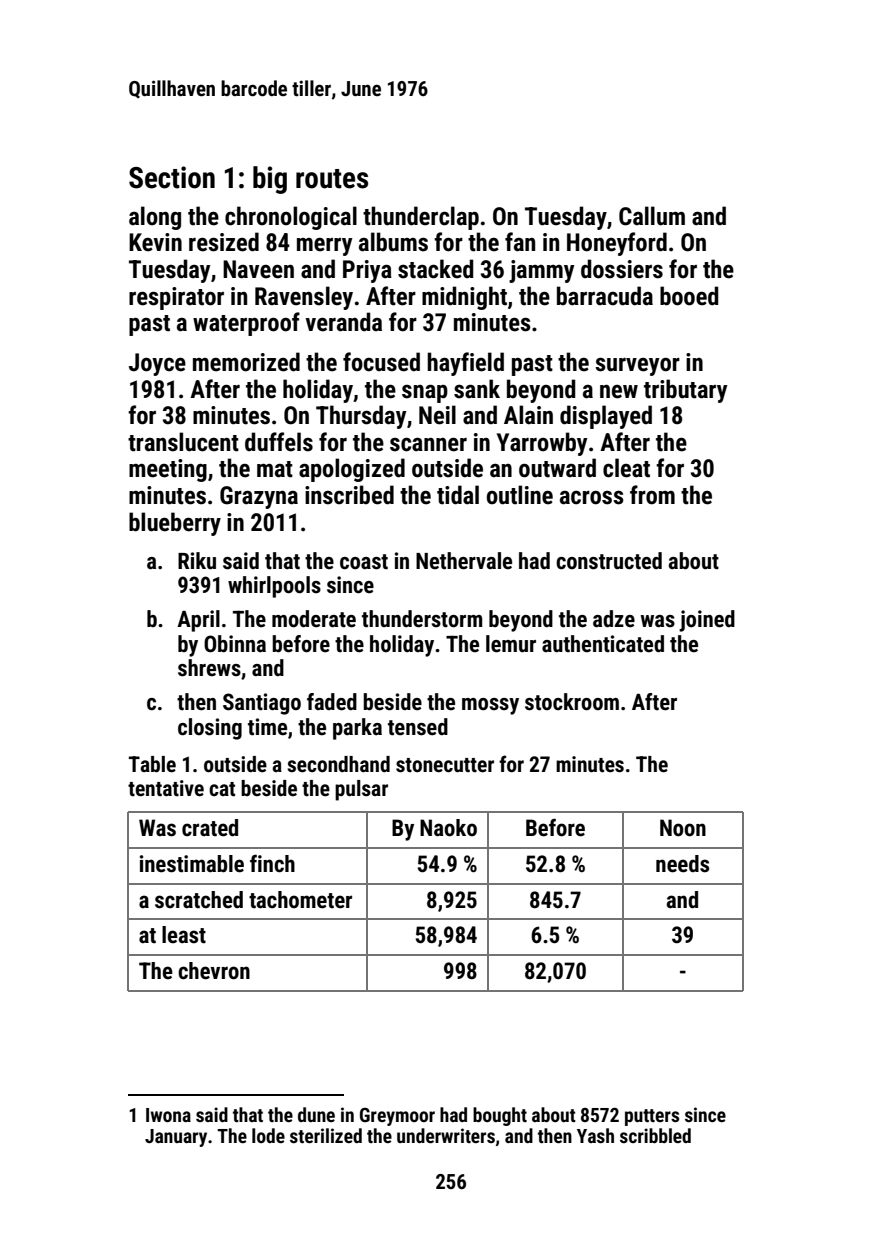 This screenshot has height=1236, width=871. I want to click on booed, so click(689, 296).
